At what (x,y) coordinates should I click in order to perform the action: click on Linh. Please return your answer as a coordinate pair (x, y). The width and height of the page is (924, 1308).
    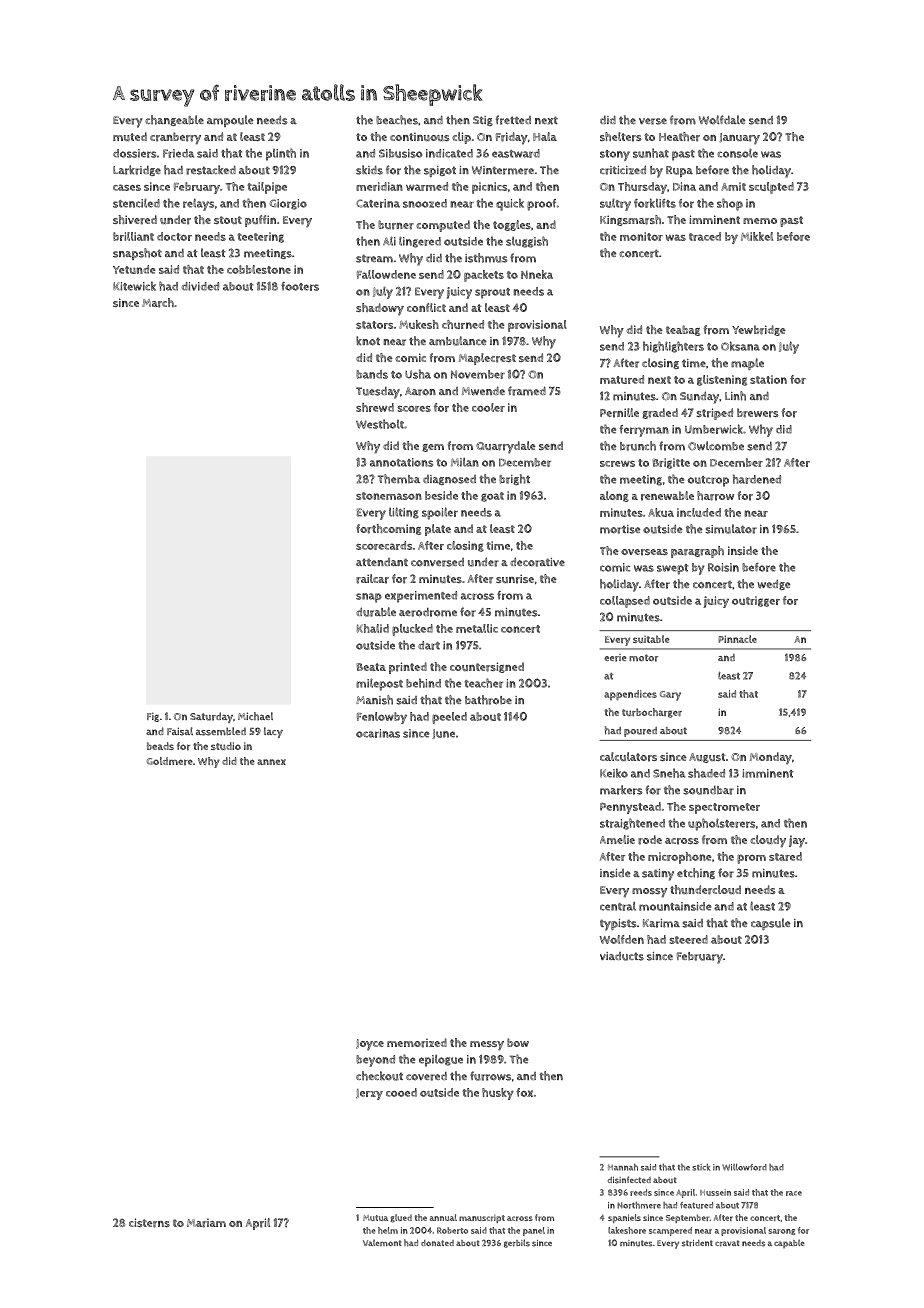
    Looking at the image, I should click on (735, 396).
